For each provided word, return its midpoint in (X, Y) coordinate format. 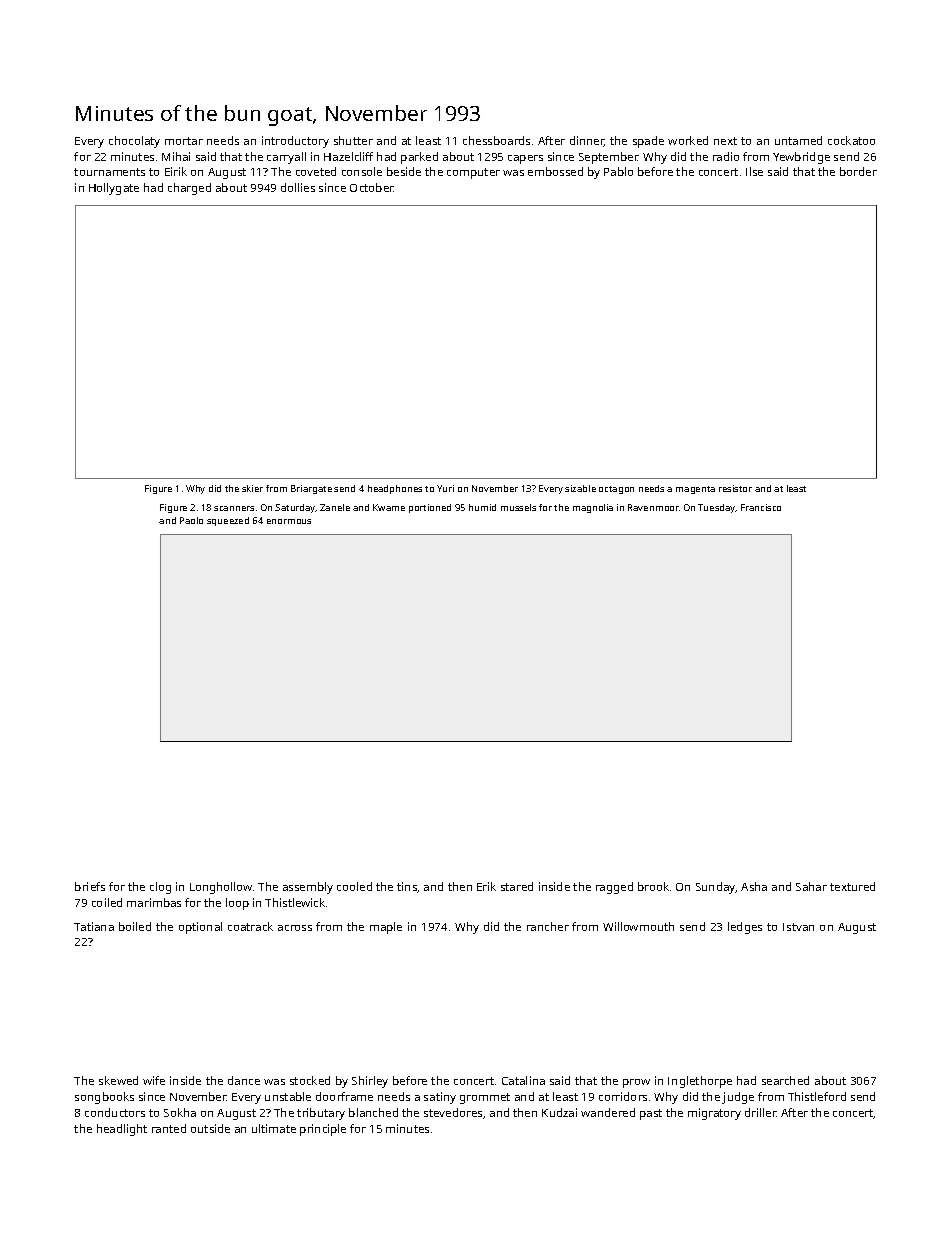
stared (517, 886)
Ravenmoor (653, 507)
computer (473, 173)
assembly (308, 888)
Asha (754, 886)
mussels (518, 507)
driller (761, 1112)
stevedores (453, 1112)
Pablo (618, 171)
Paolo (191, 520)
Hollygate (114, 189)
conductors (115, 1112)
